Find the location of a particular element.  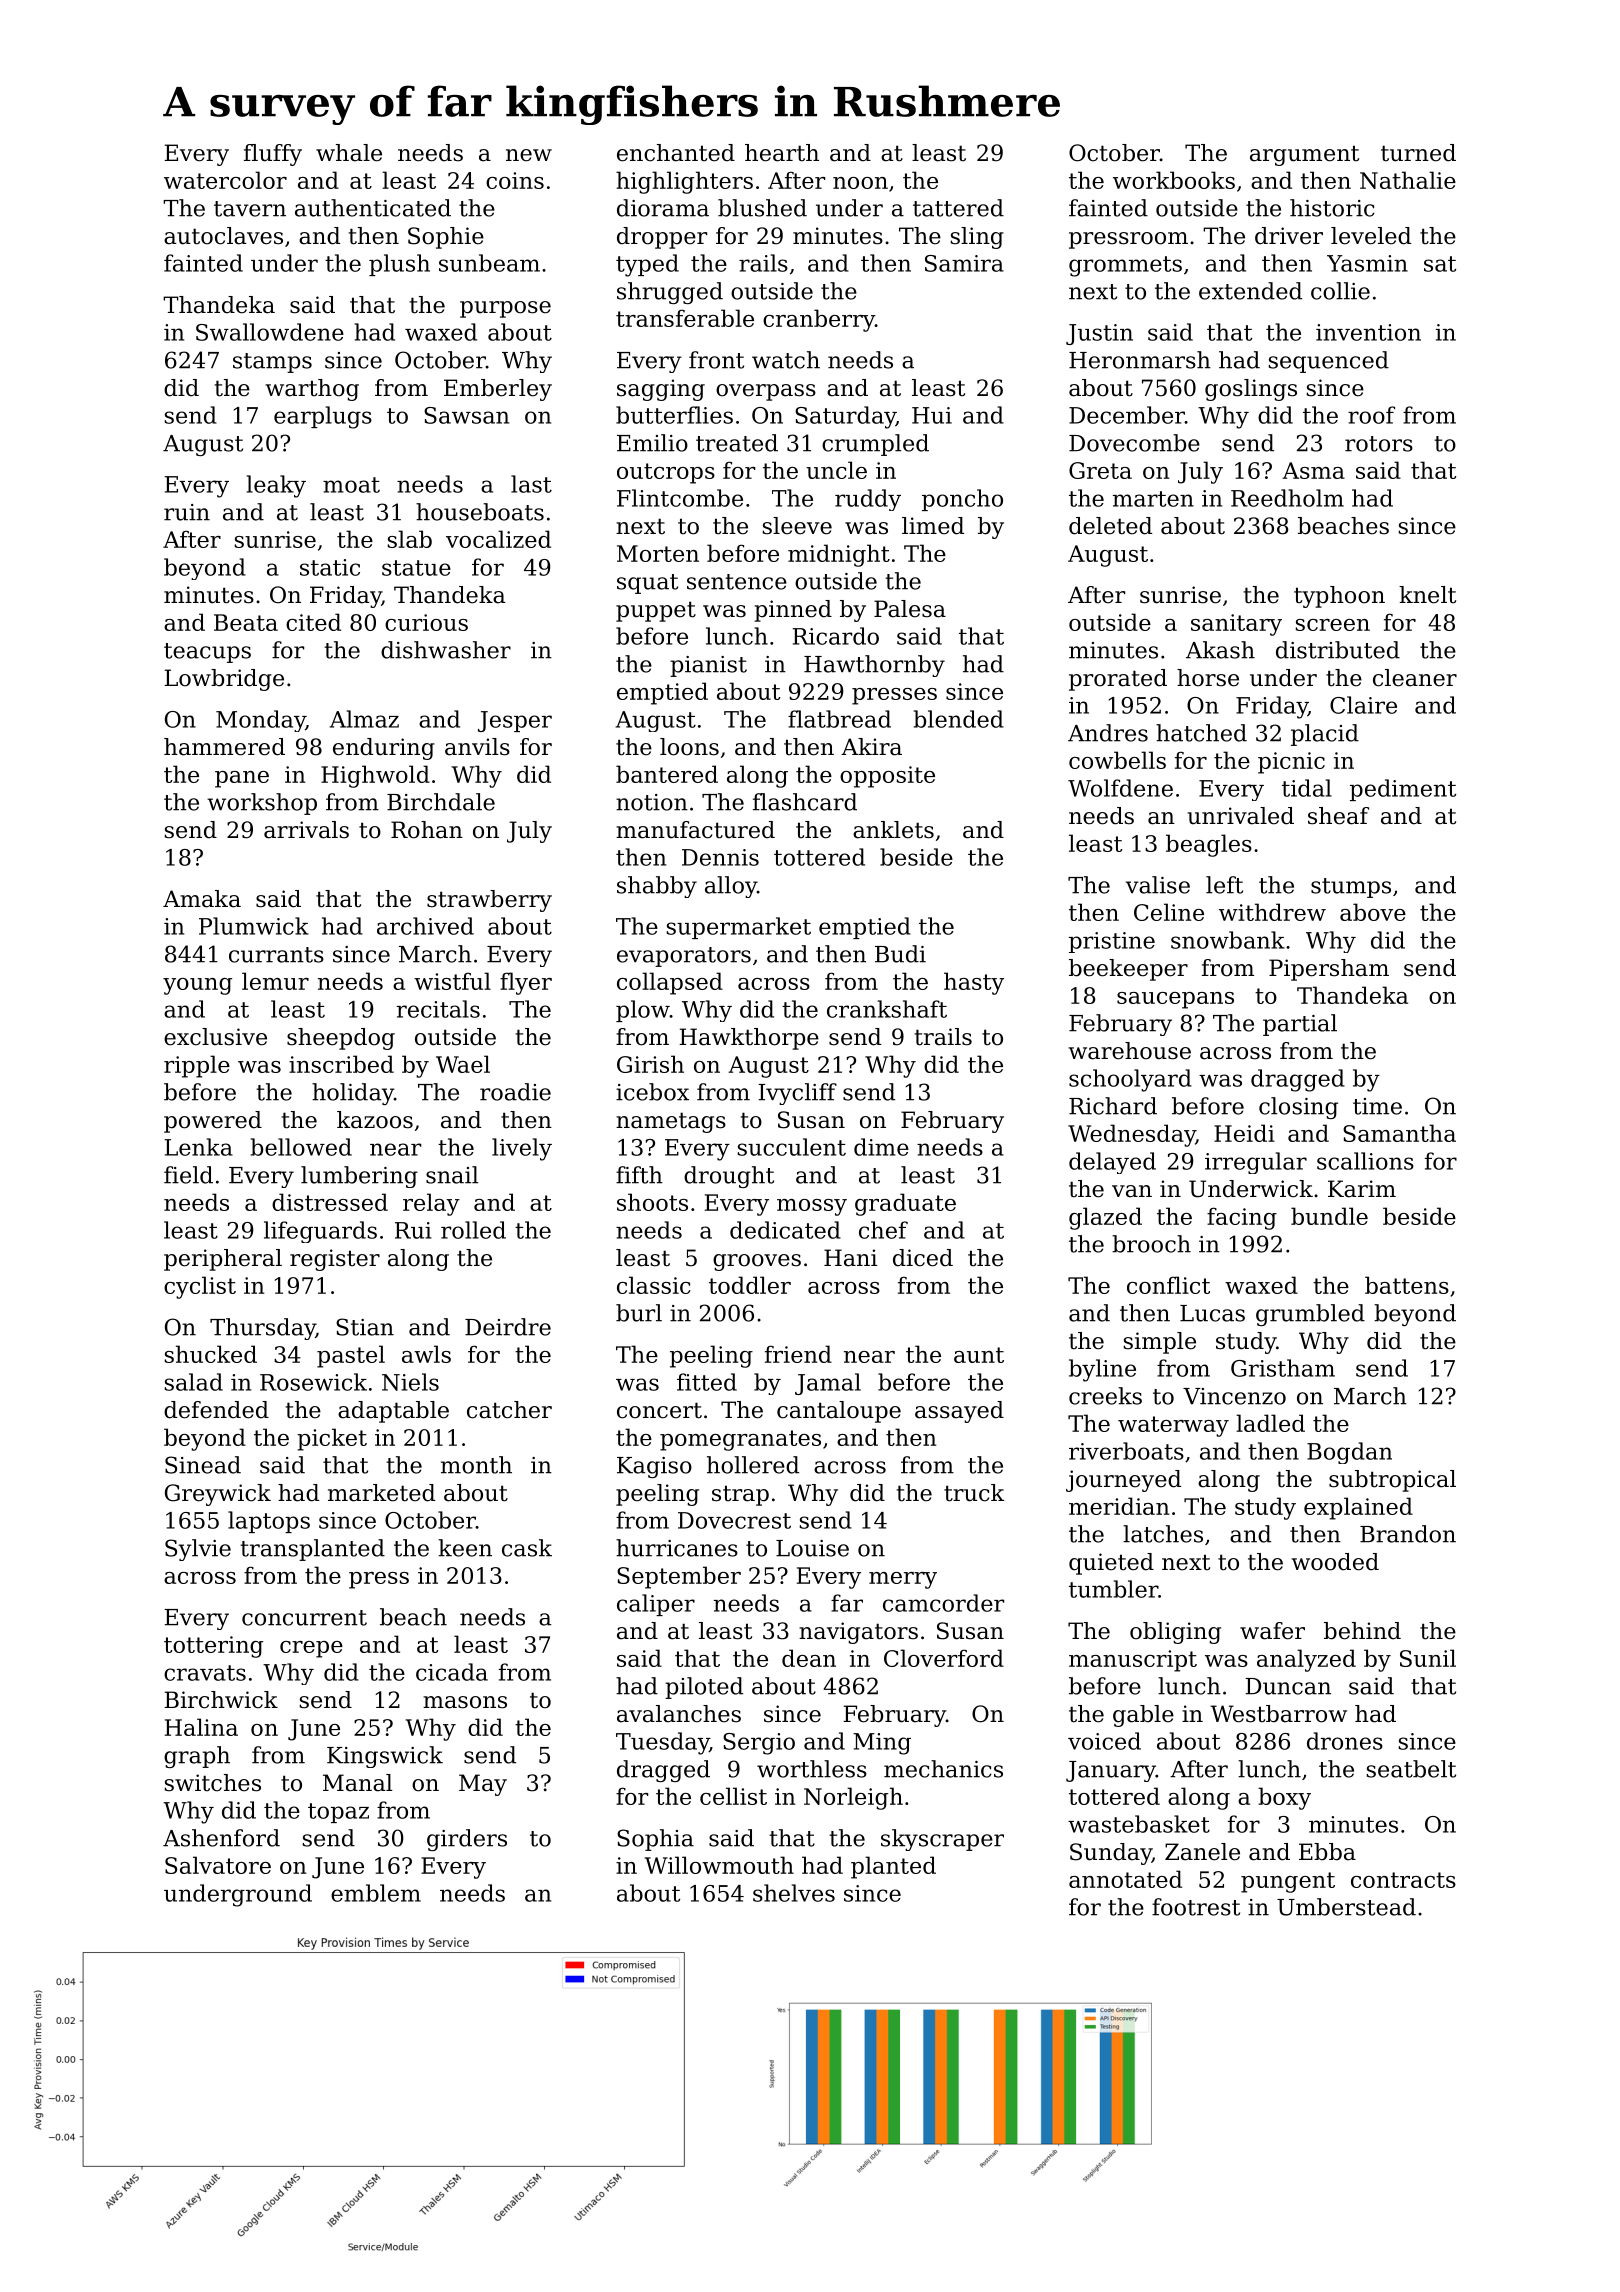

Duncan is located at coordinates (1288, 1686).
